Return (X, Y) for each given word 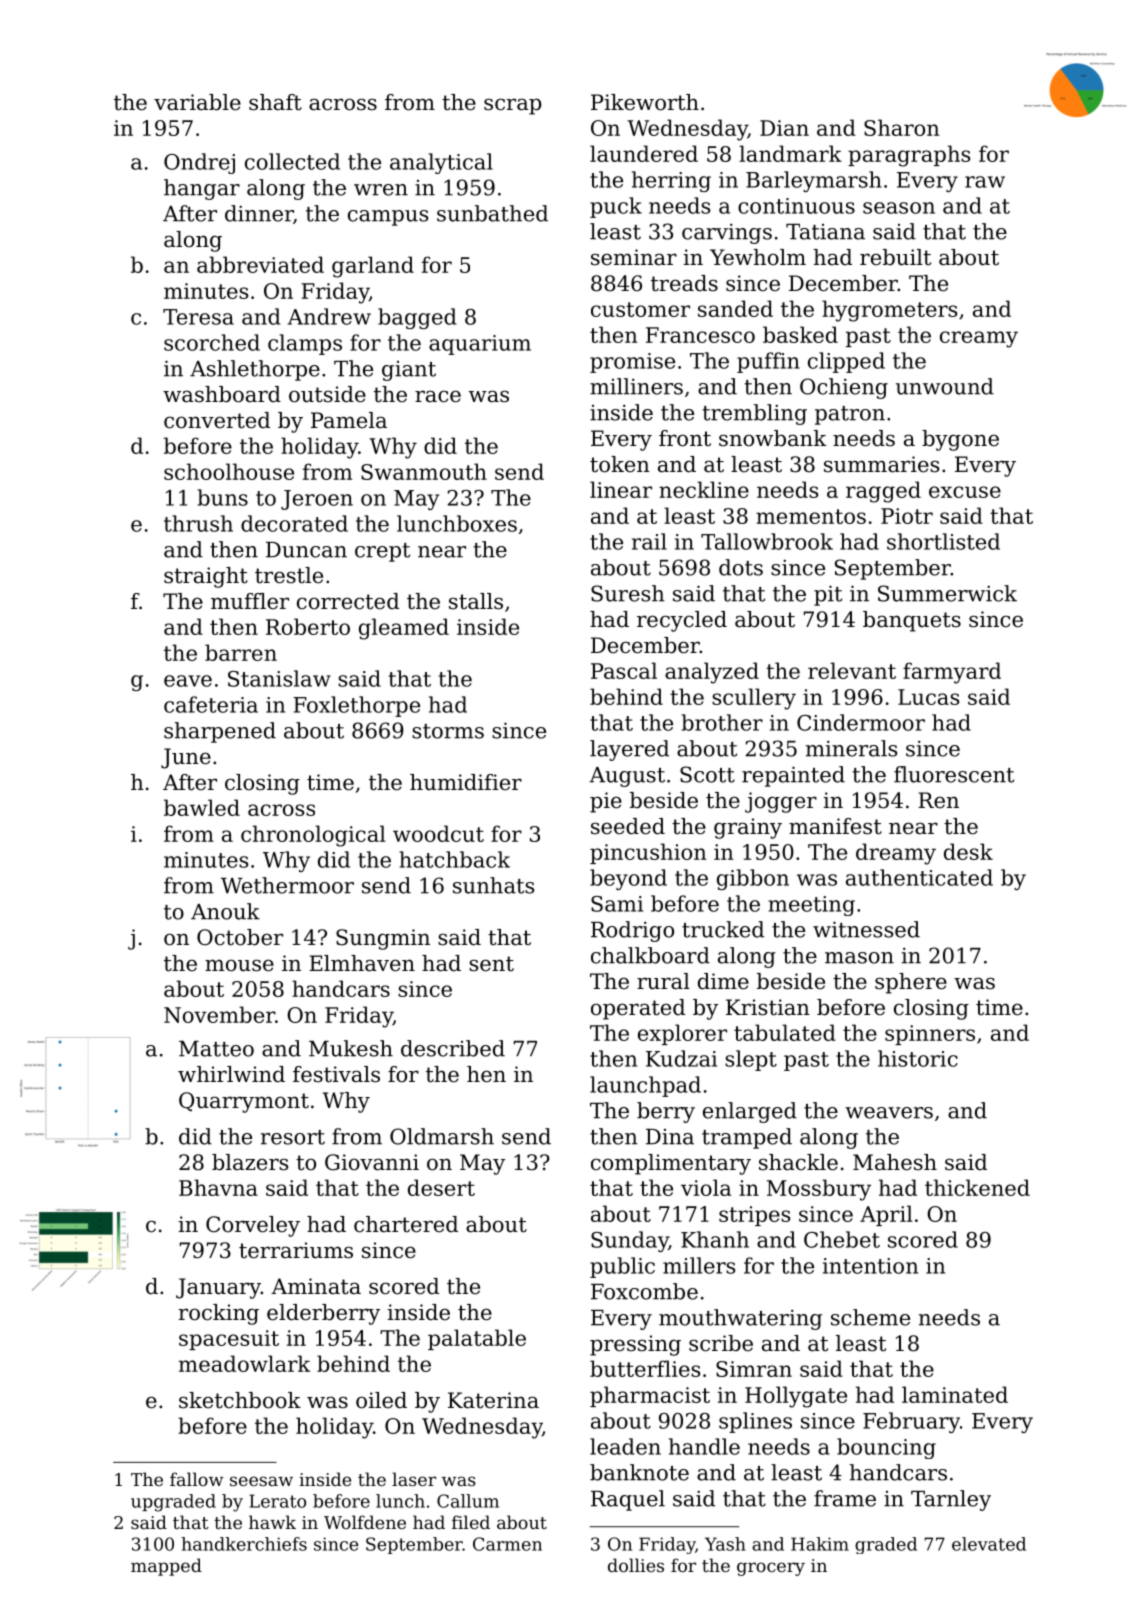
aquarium (480, 345)
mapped (166, 1567)
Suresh (628, 593)
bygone (960, 440)
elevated (989, 1544)
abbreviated (260, 264)
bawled (202, 807)
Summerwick (947, 593)
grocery (771, 1569)
